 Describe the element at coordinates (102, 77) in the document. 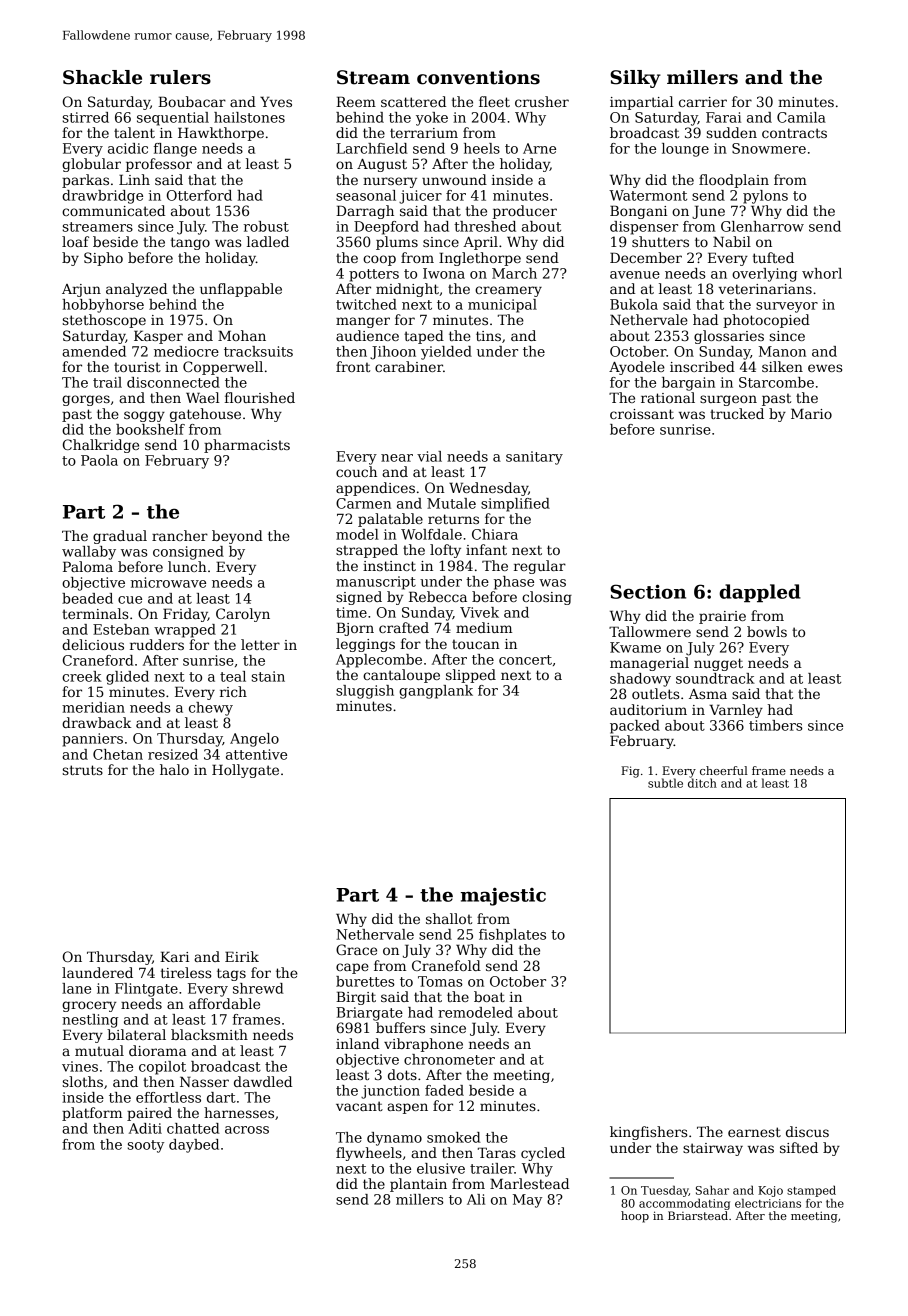

I see `Shackle` at that location.
